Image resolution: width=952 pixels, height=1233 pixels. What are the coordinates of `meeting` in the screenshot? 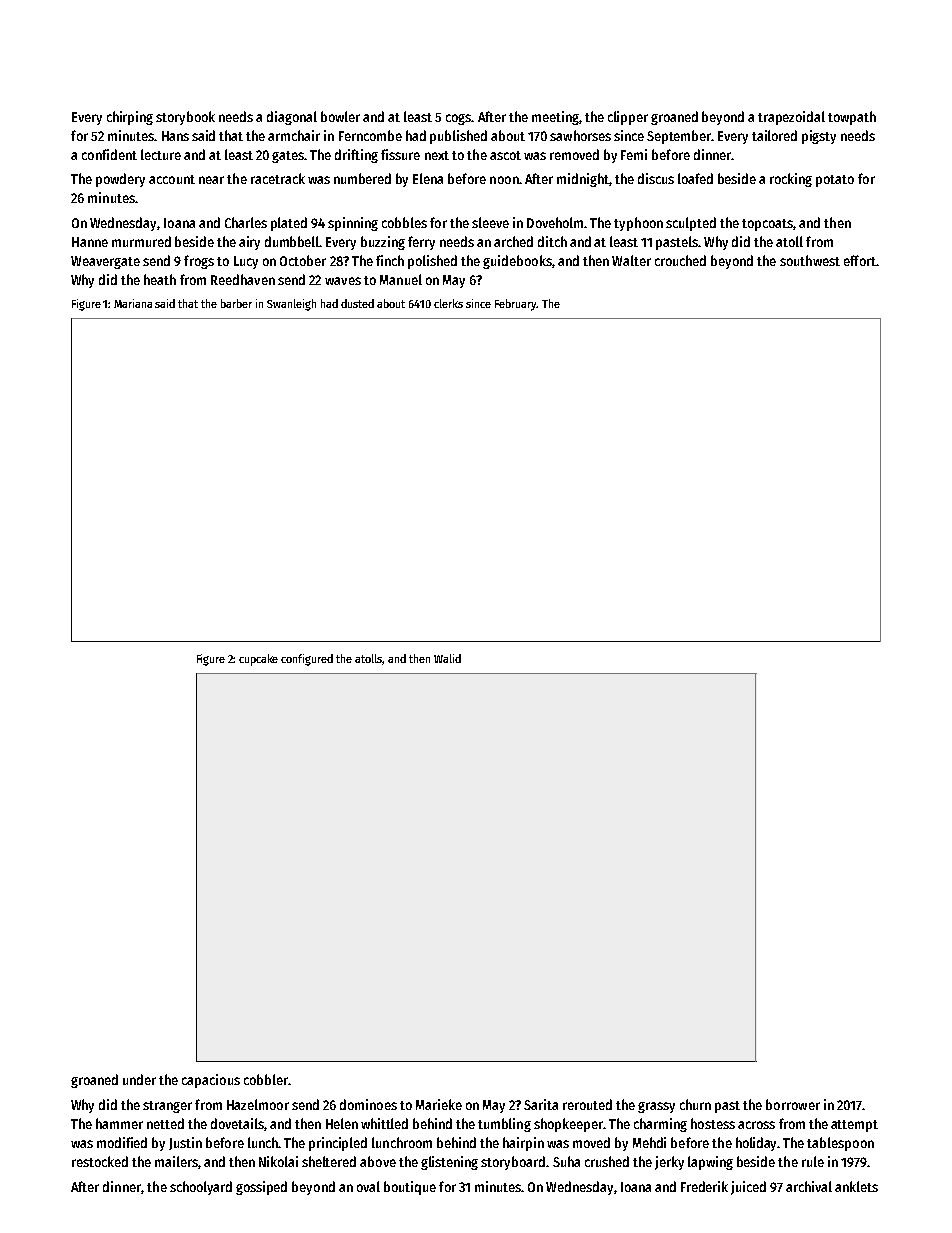 It's located at (555, 118).
